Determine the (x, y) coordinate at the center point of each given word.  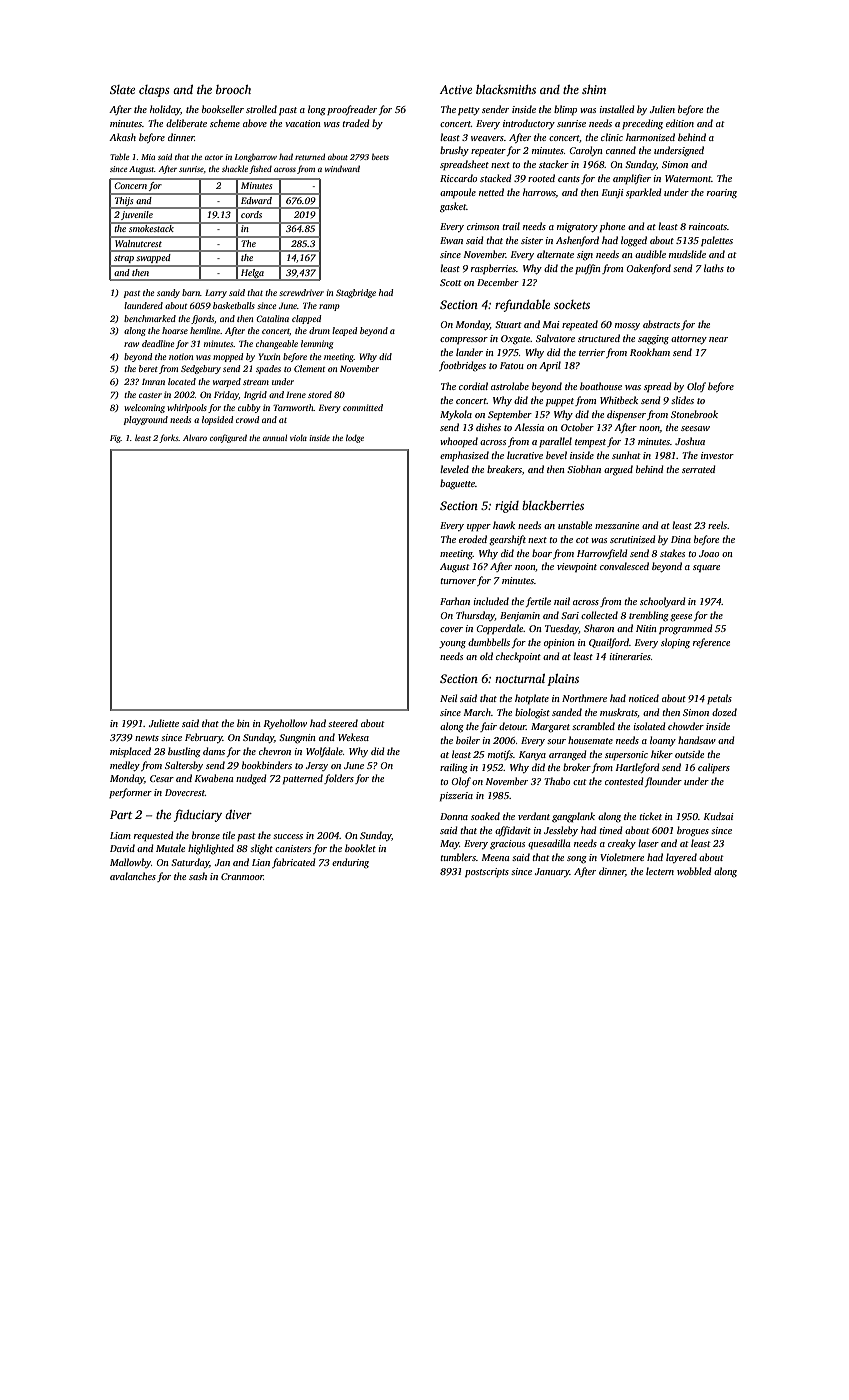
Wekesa (353, 737)
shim (594, 89)
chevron (275, 751)
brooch (233, 89)
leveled (454, 469)
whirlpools (187, 408)
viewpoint (577, 567)
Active (456, 89)
